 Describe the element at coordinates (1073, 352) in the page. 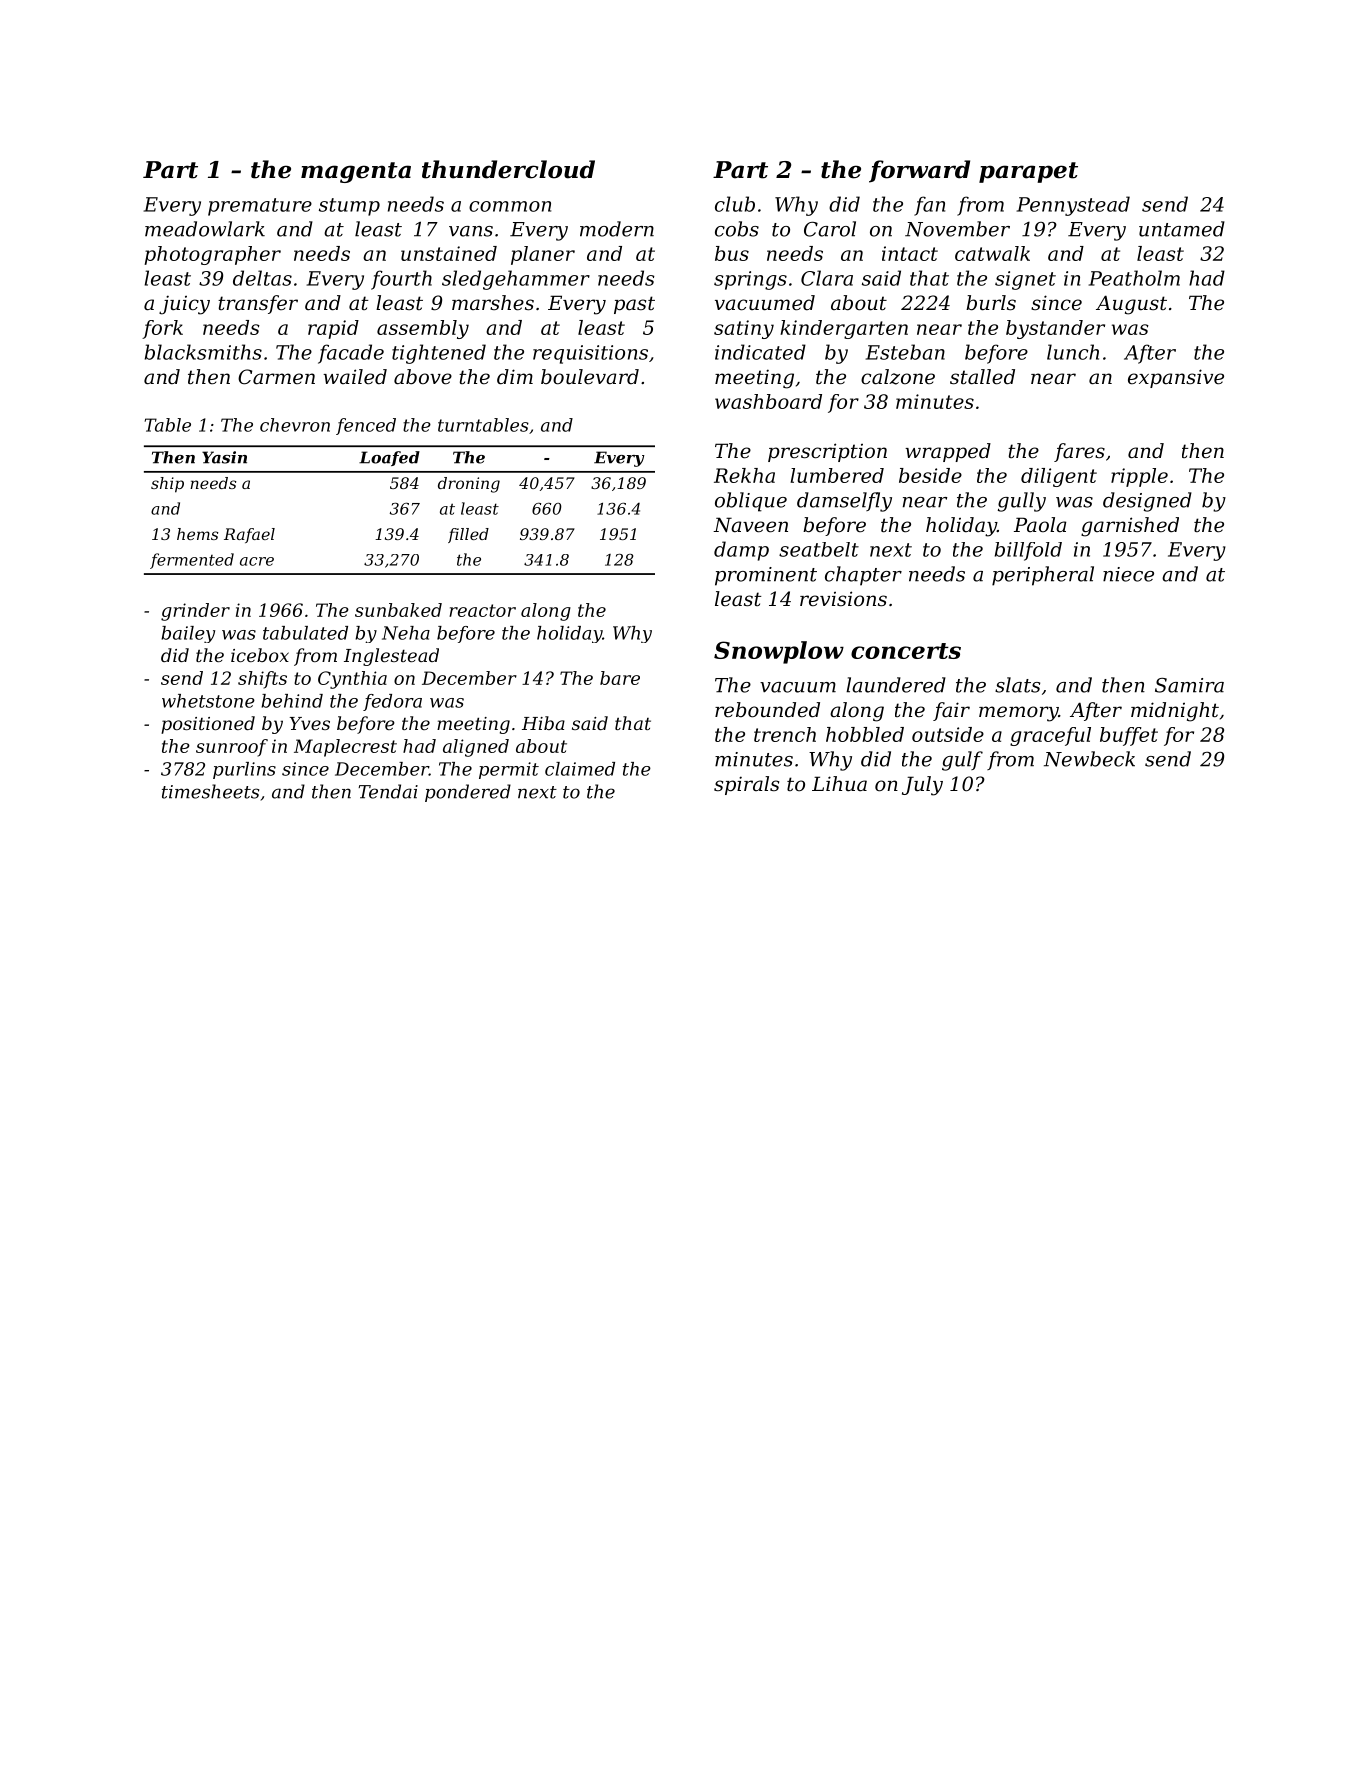

I see `lunch` at that location.
